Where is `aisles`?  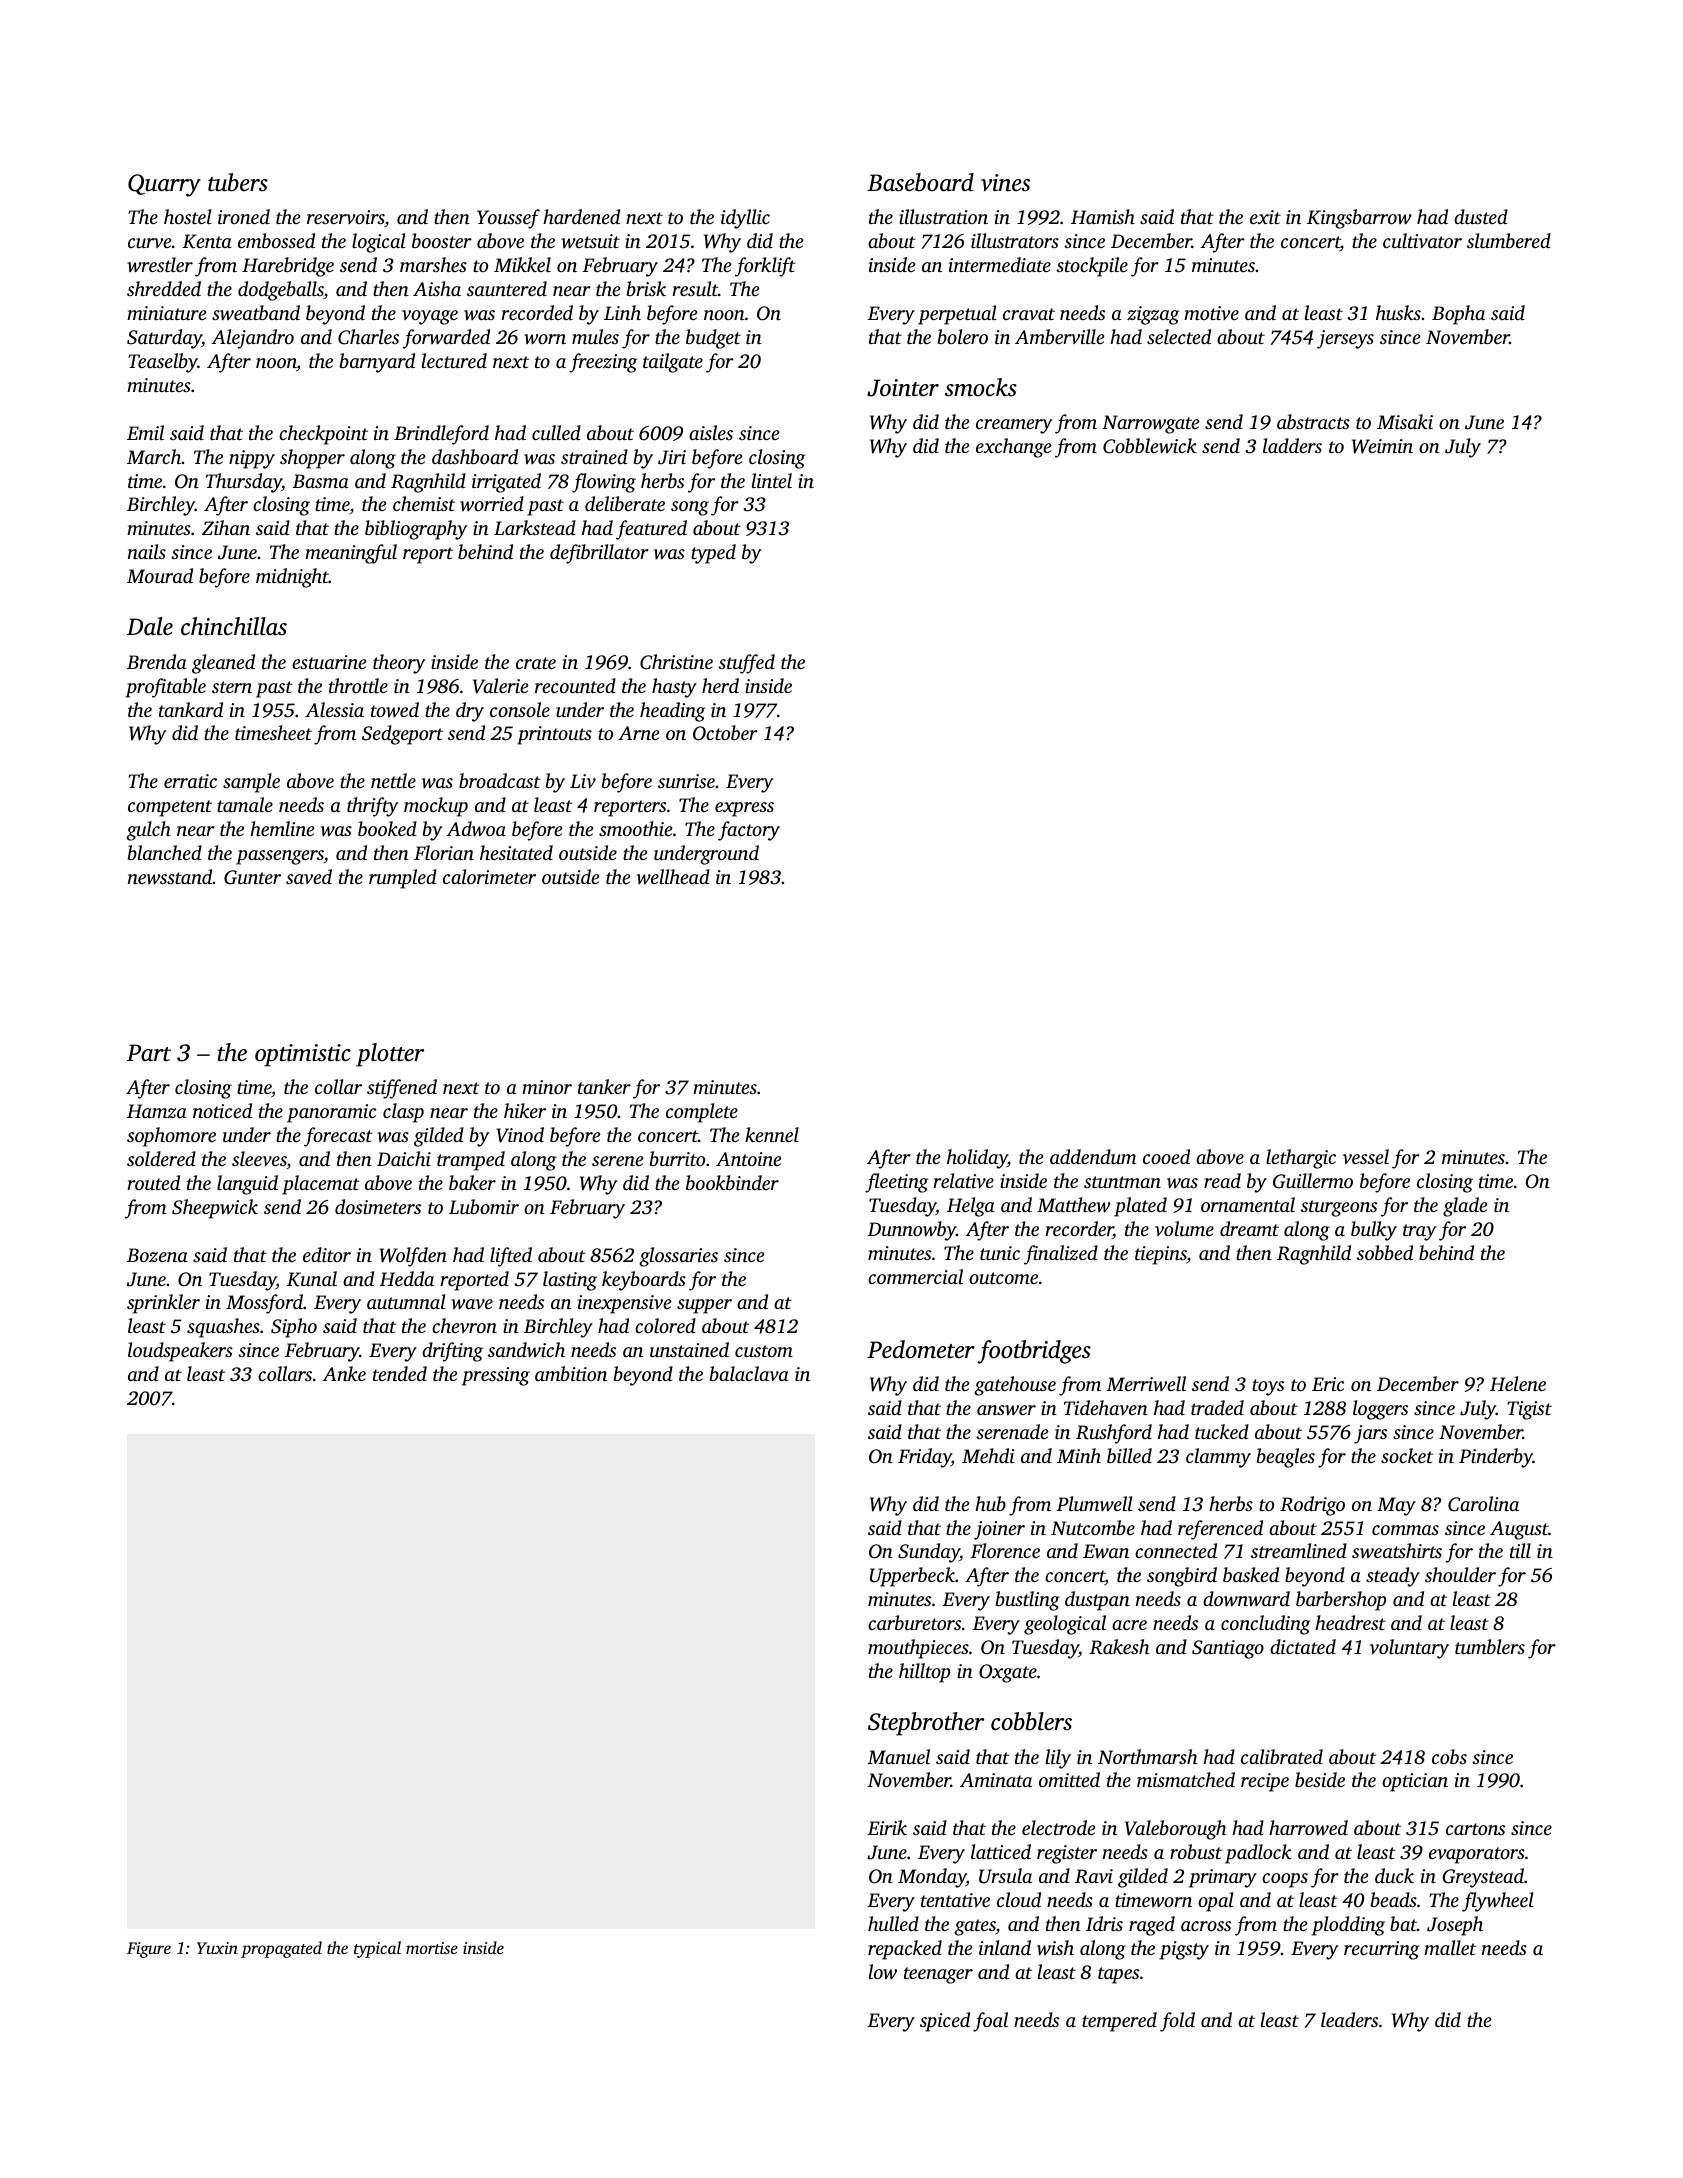
aisles is located at coordinates (711, 432).
